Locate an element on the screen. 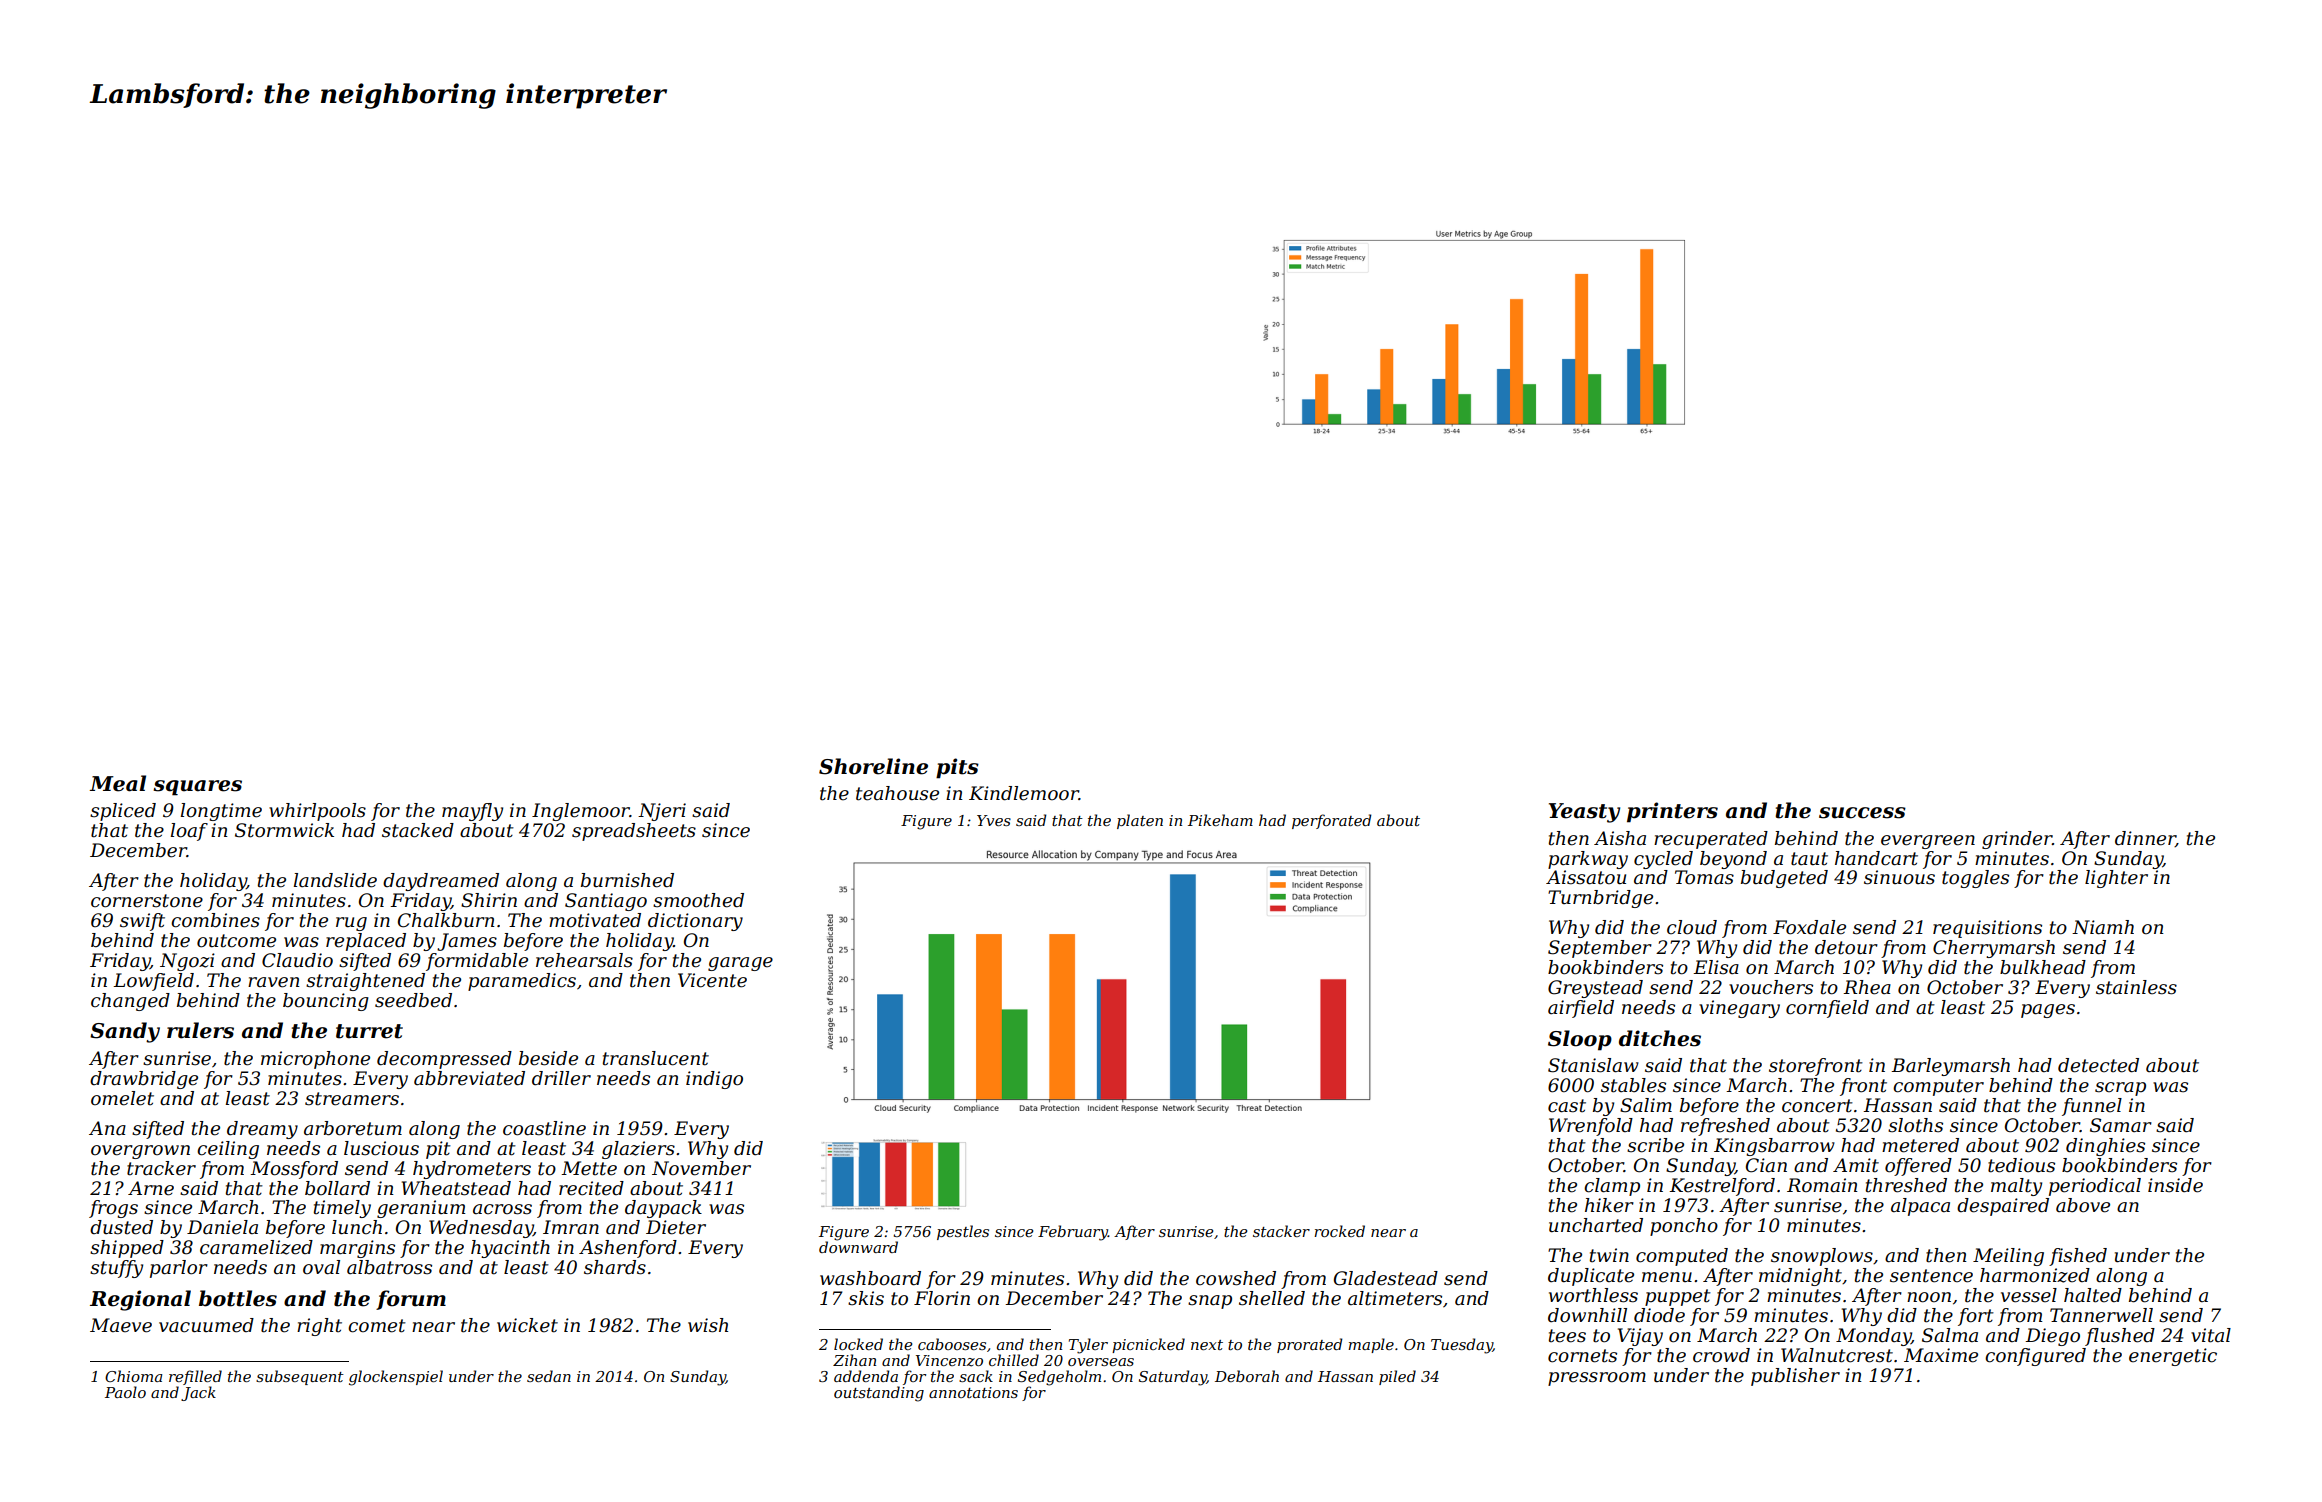 The height and width of the screenshot is (1502, 2322). fort is located at coordinates (1976, 1317).
